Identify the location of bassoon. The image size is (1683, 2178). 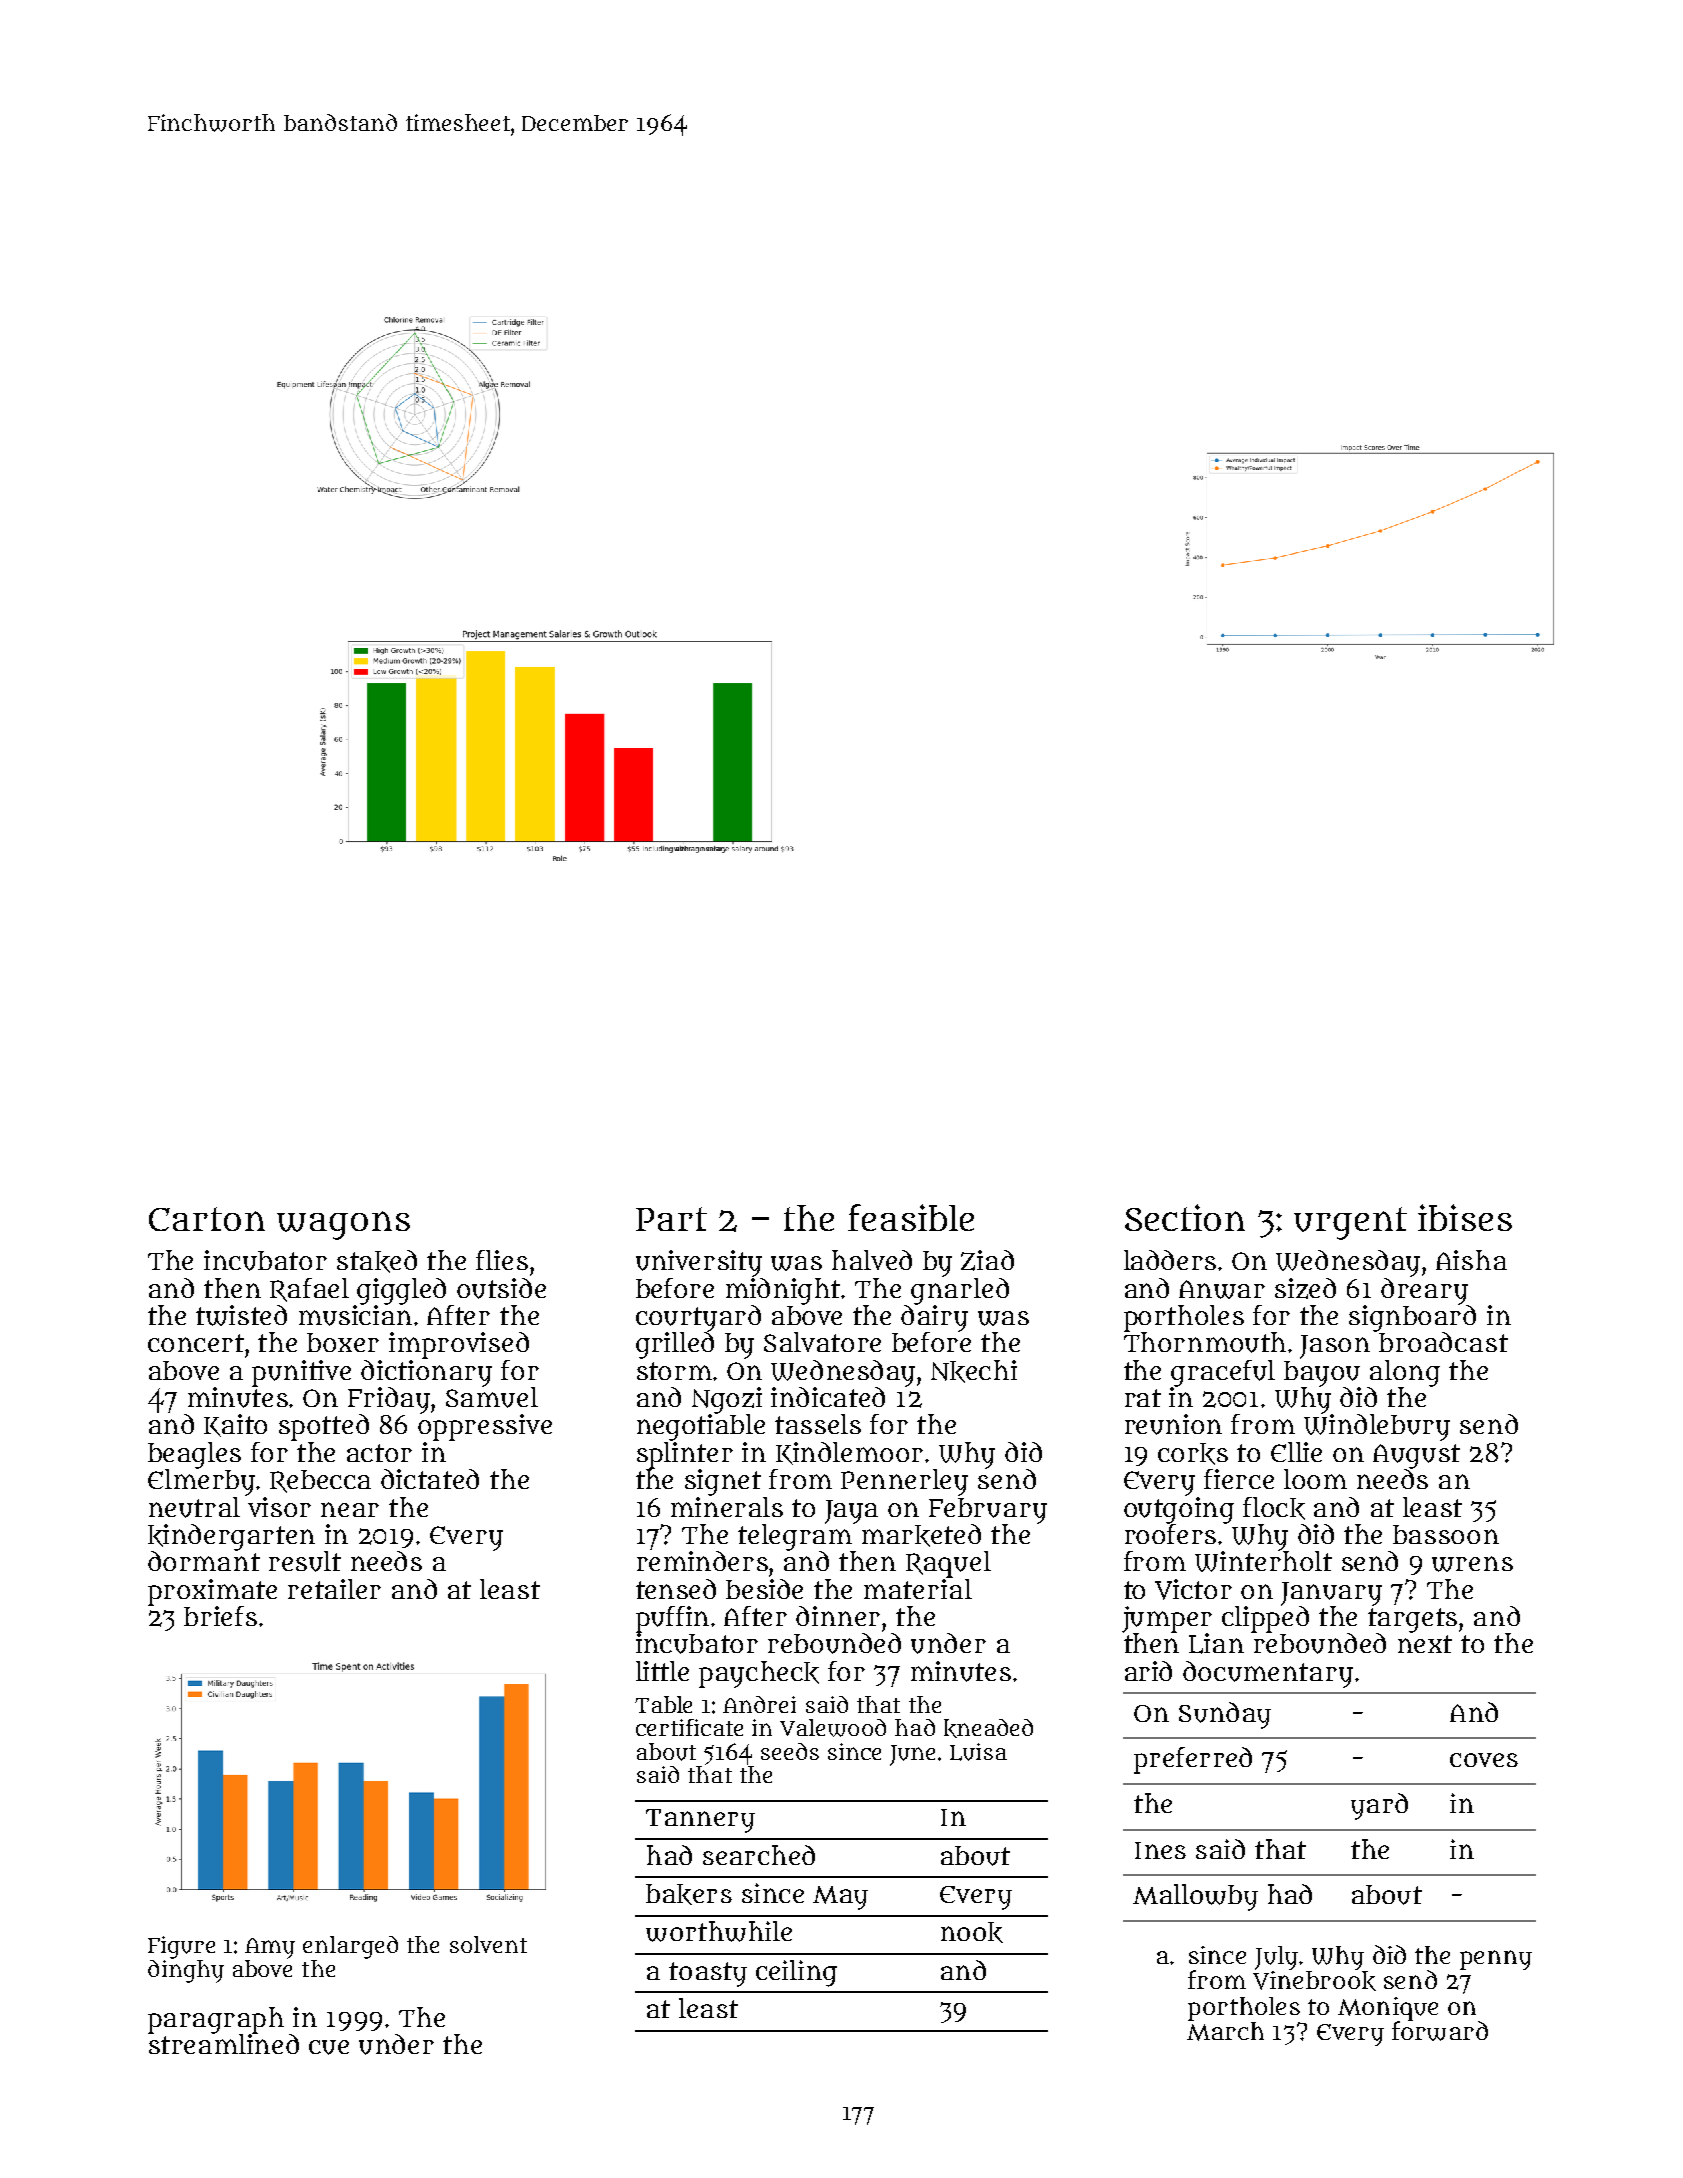
(1446, 1534).
